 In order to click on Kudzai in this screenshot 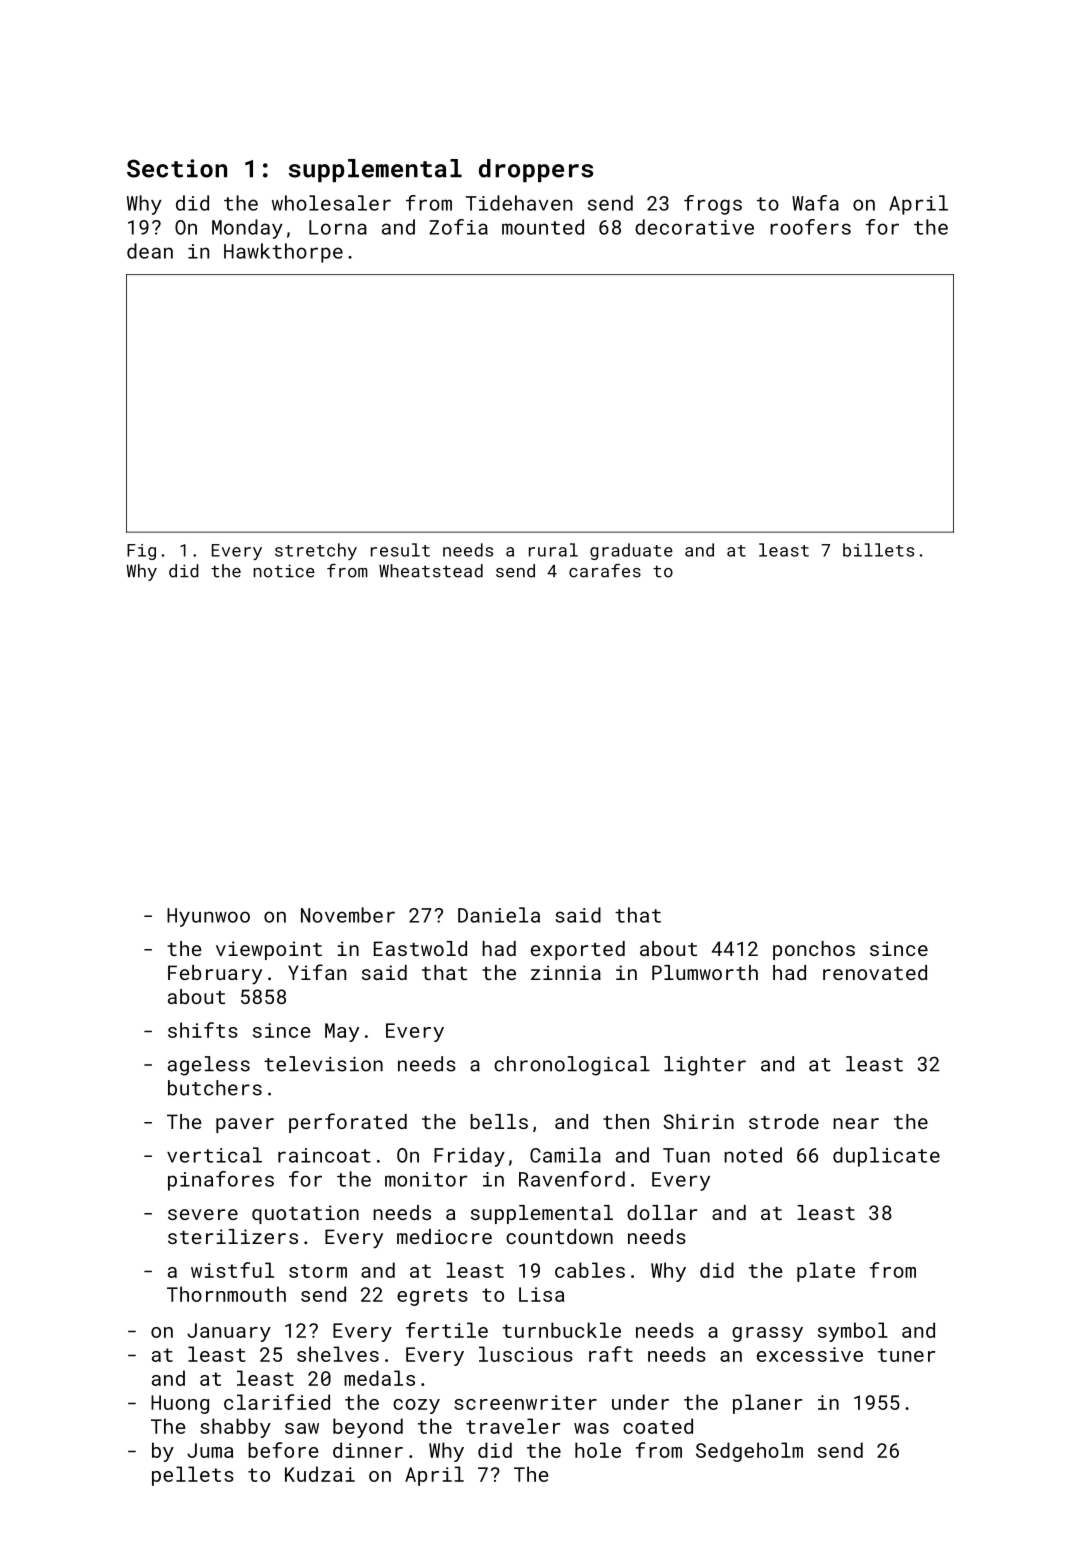, I will do `click(320, 1474)`.
